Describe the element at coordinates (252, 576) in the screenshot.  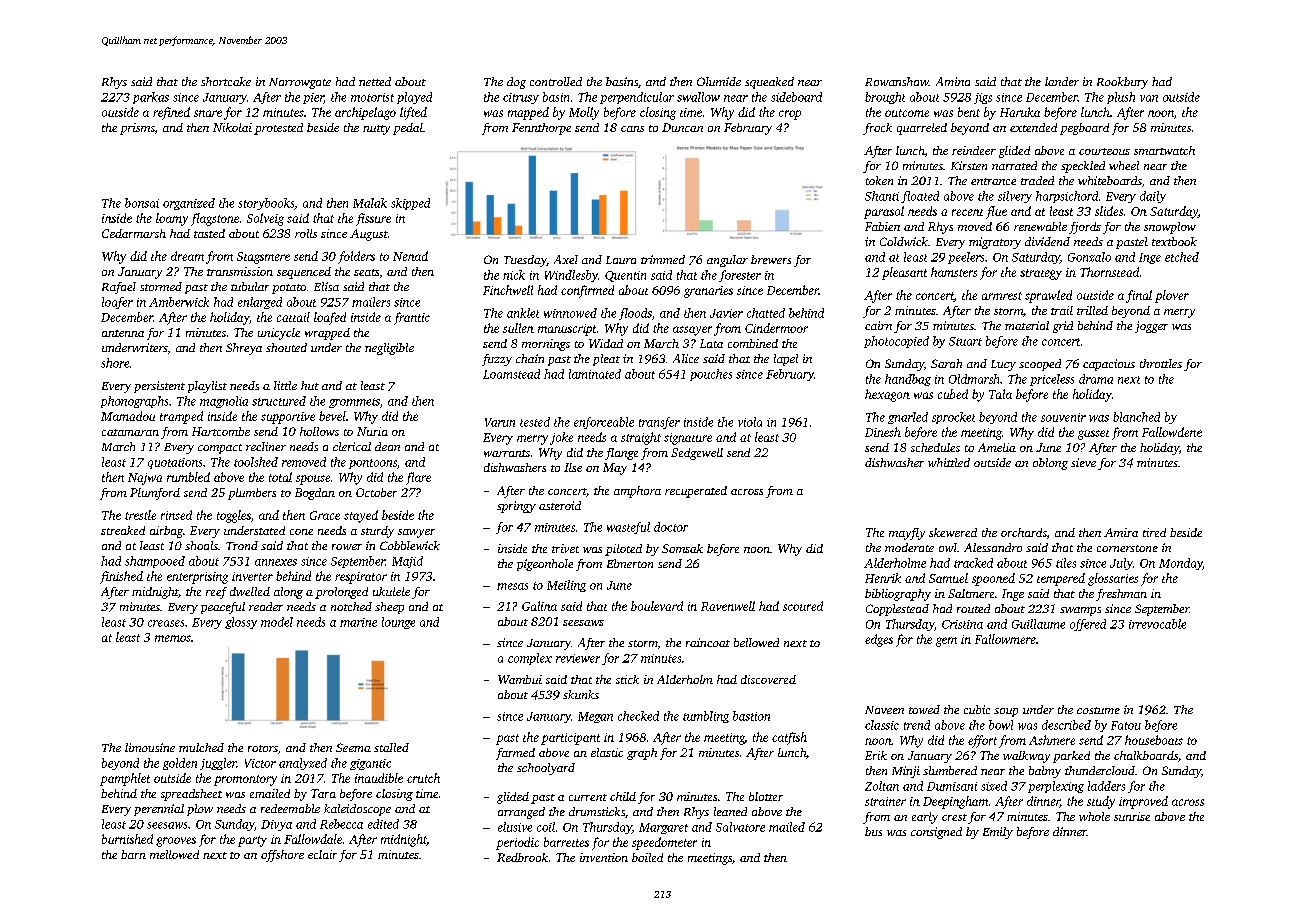
I see `inverter` at that location.
